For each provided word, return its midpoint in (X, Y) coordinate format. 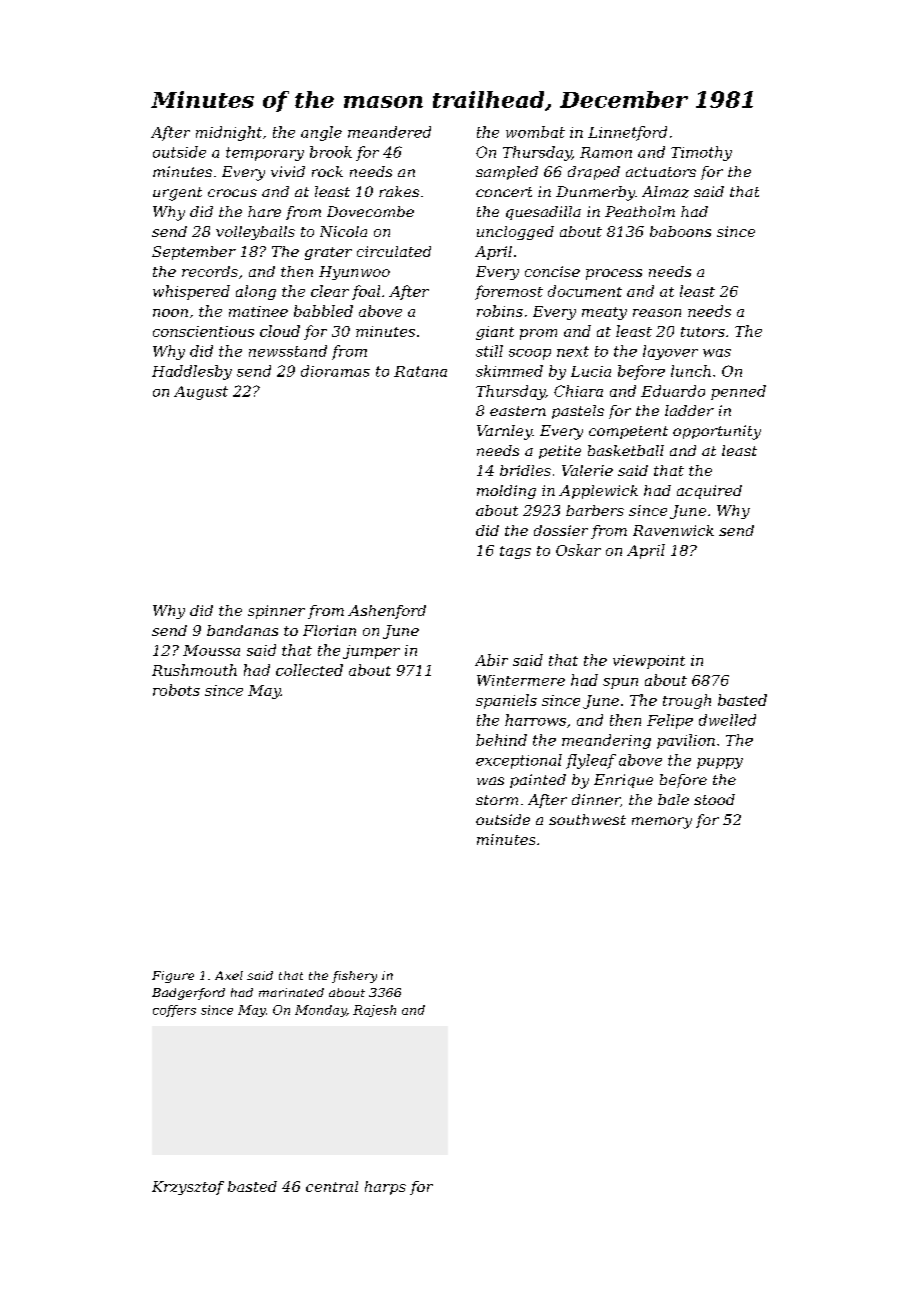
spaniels (506, 701)
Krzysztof (188, 1188)
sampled (507, 173)
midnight (229, 133)
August (201, 393)
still (489, 351)
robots (176, 690)
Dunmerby (595, 193)
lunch (691, 371)
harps (385, 1188)
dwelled (727, 720)
